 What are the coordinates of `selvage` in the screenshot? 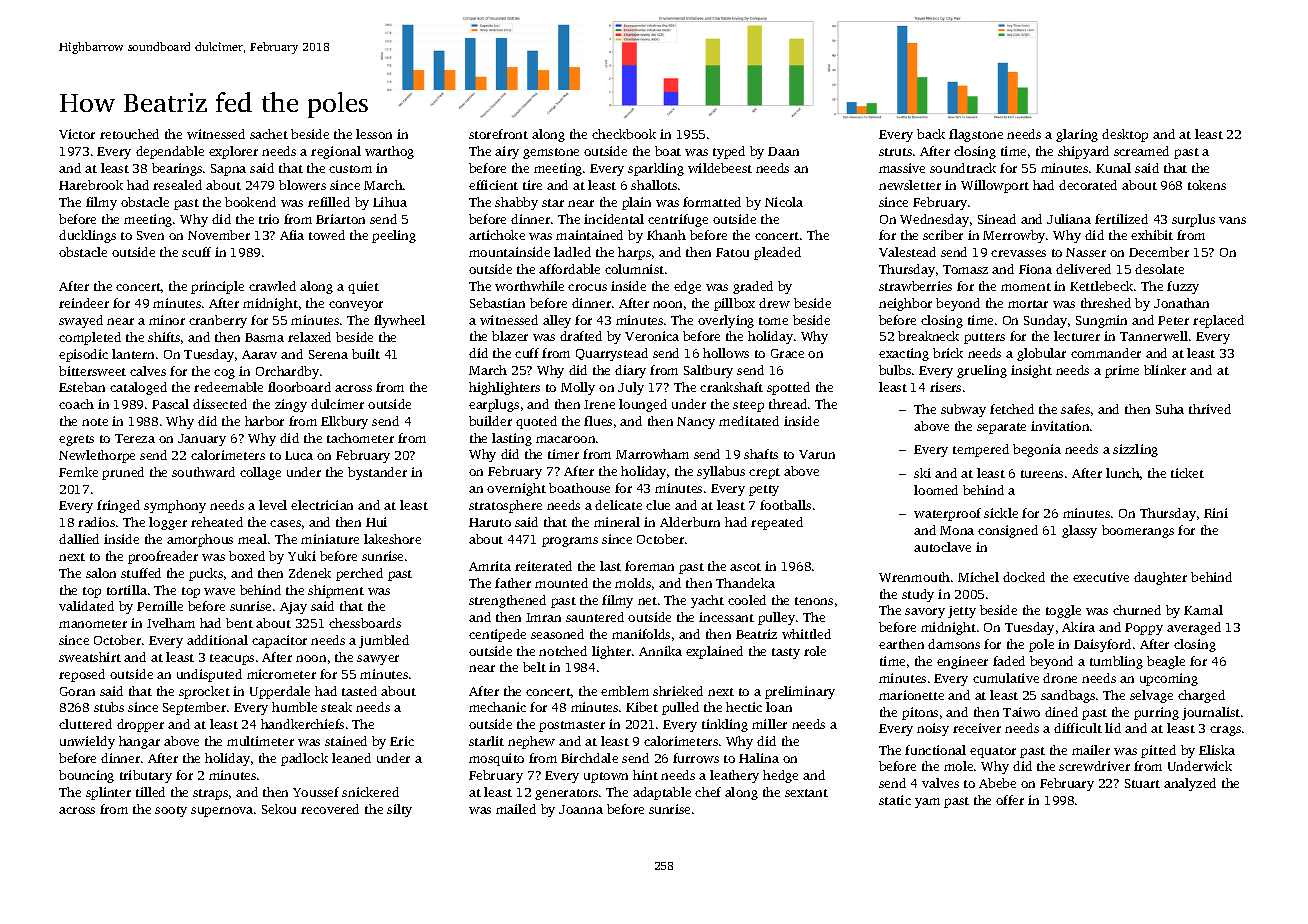 It's located at (1151, 696).
